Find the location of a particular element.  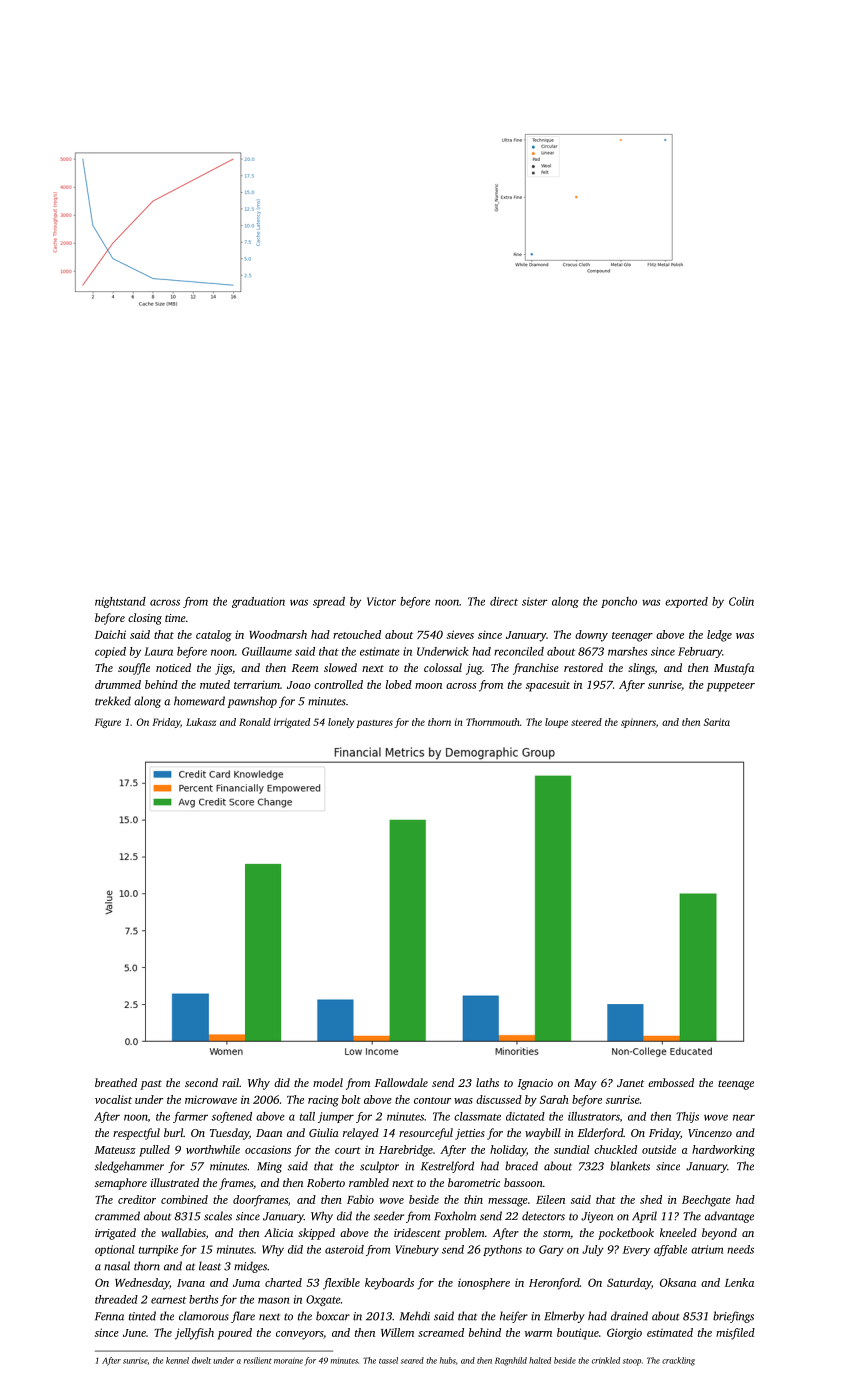

Ivana is located at coordinates (191, 1283).
